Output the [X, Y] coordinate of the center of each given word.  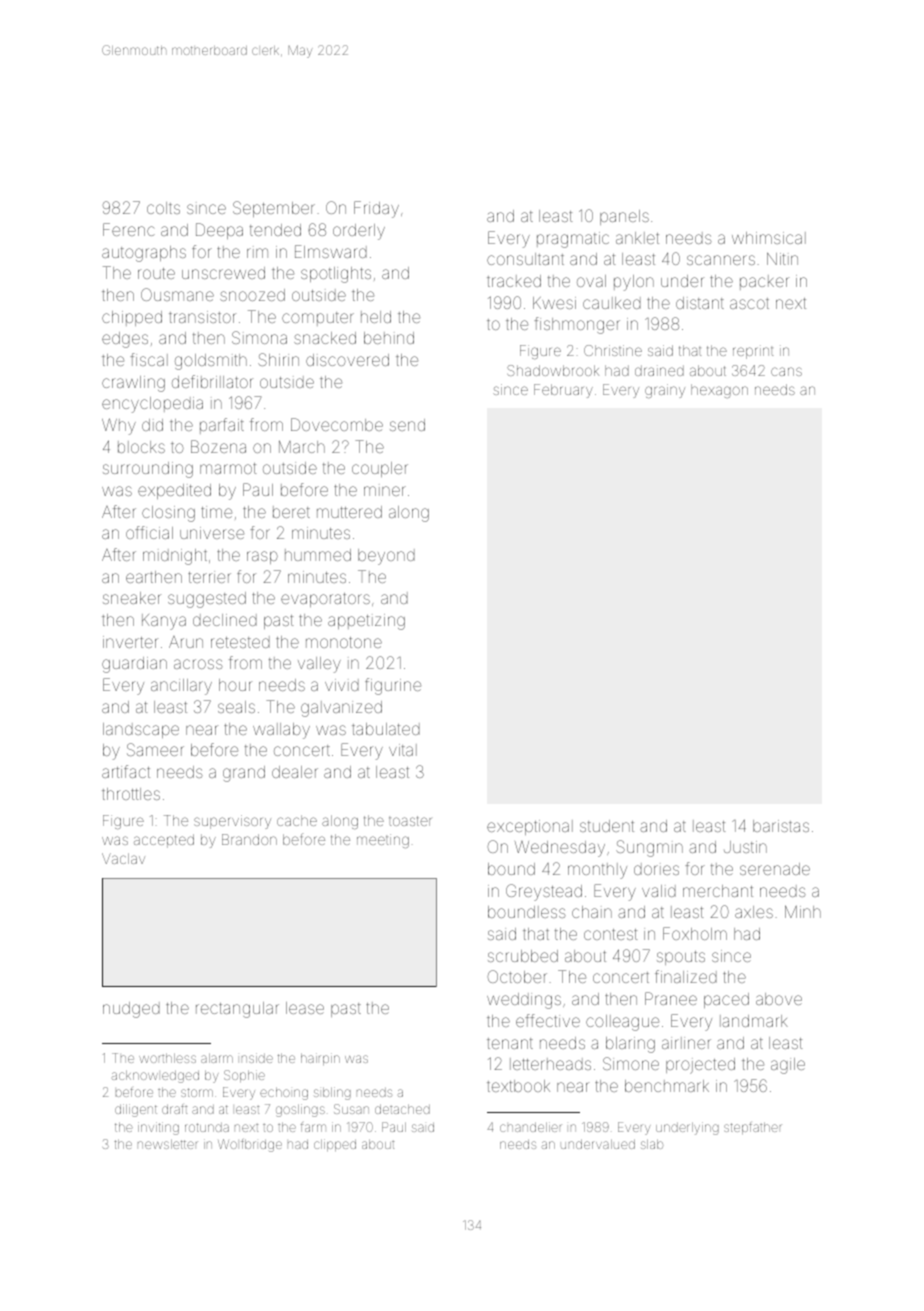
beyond [386, 557]
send [407, 425]
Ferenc [129, 229]
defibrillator [212, 381]
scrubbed [523, 956]
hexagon [719, 391]
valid [659, 891]
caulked [612, 303]
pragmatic [573, 240]
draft [174, 1109]
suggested [207, 600]
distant [700, 303]
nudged [131, 1010]
